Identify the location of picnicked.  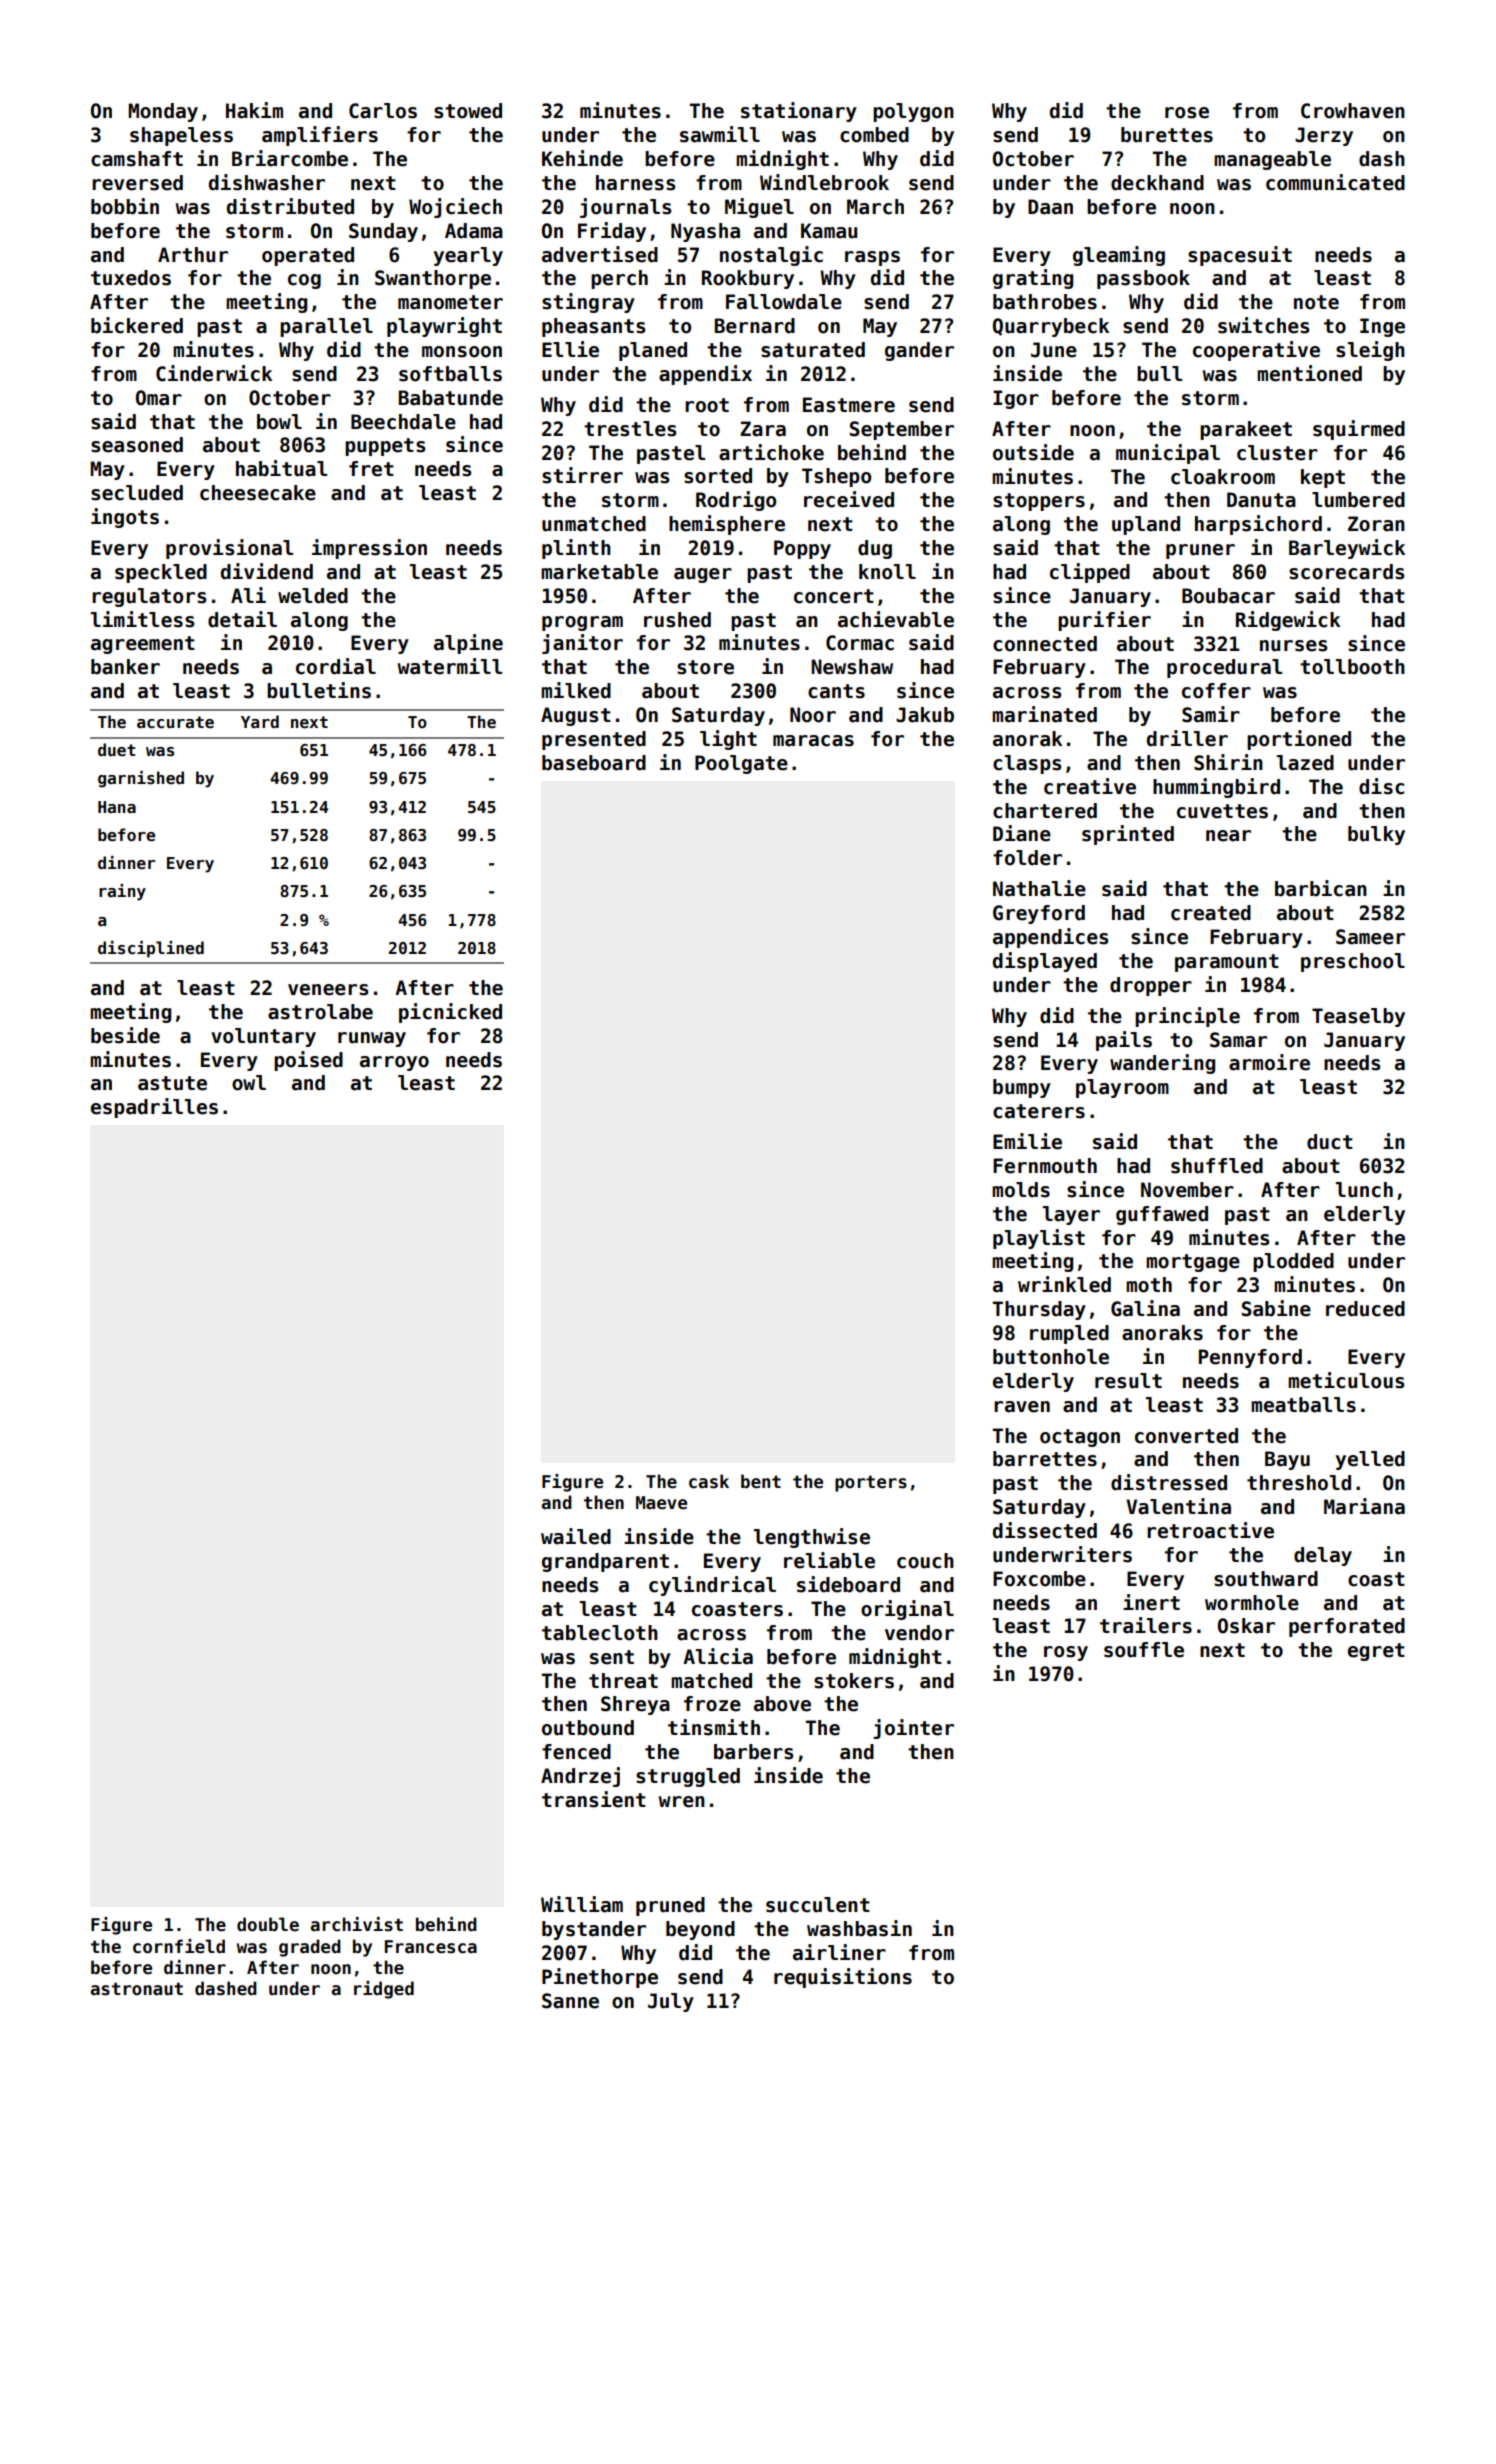
(450, 1013).
